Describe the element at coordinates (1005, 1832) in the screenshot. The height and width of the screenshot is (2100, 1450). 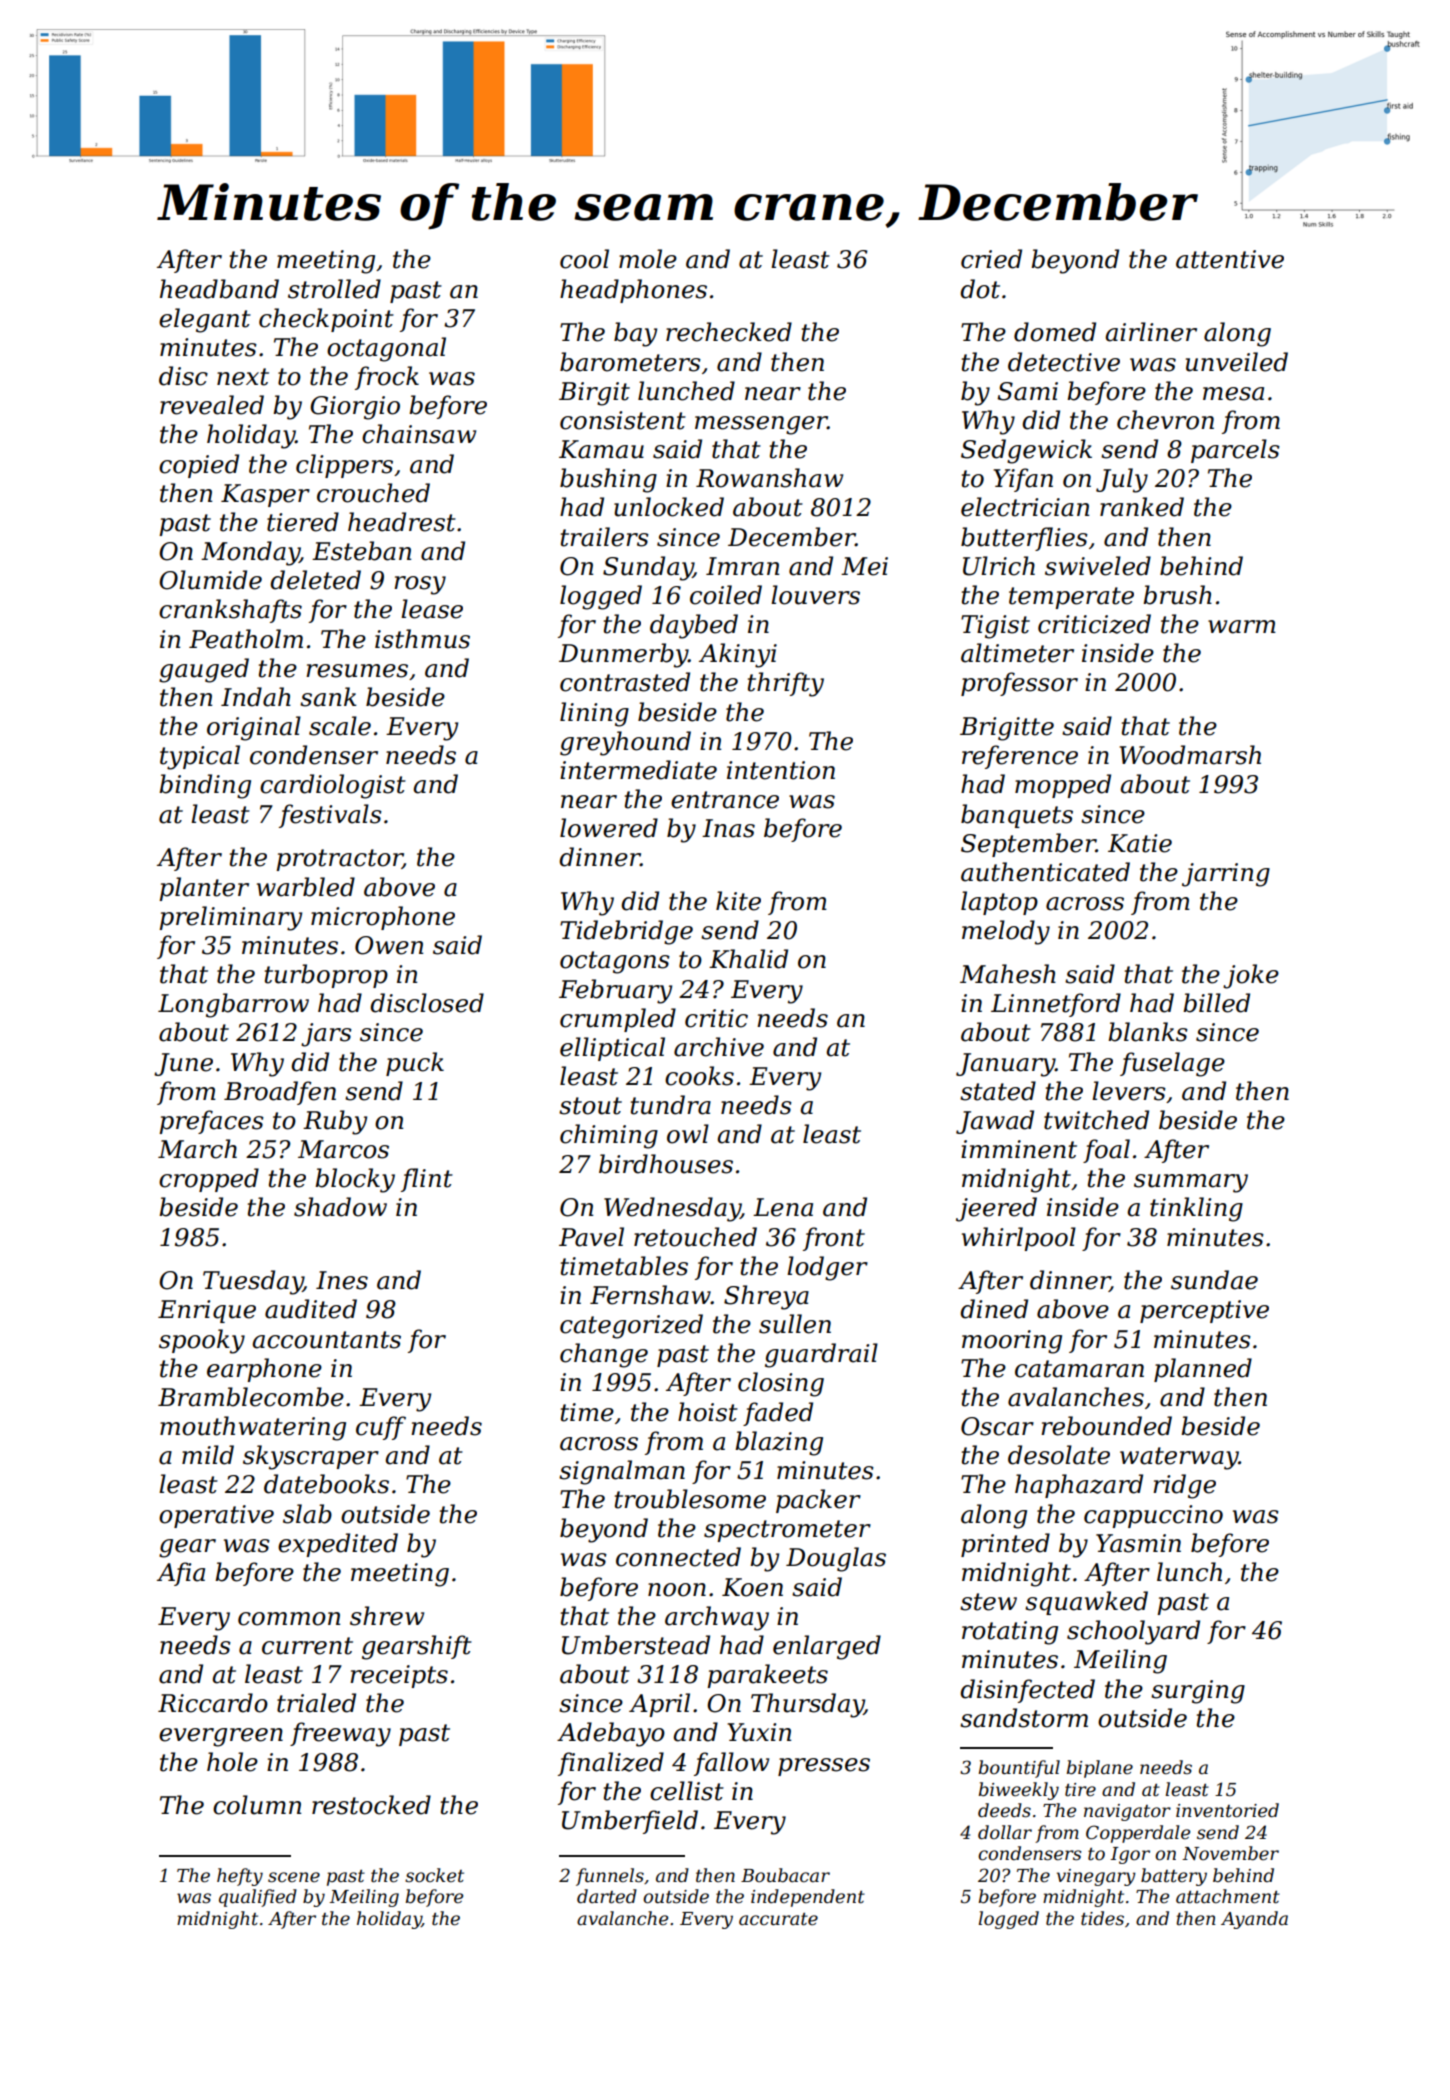
I see `dollar` at that location.
